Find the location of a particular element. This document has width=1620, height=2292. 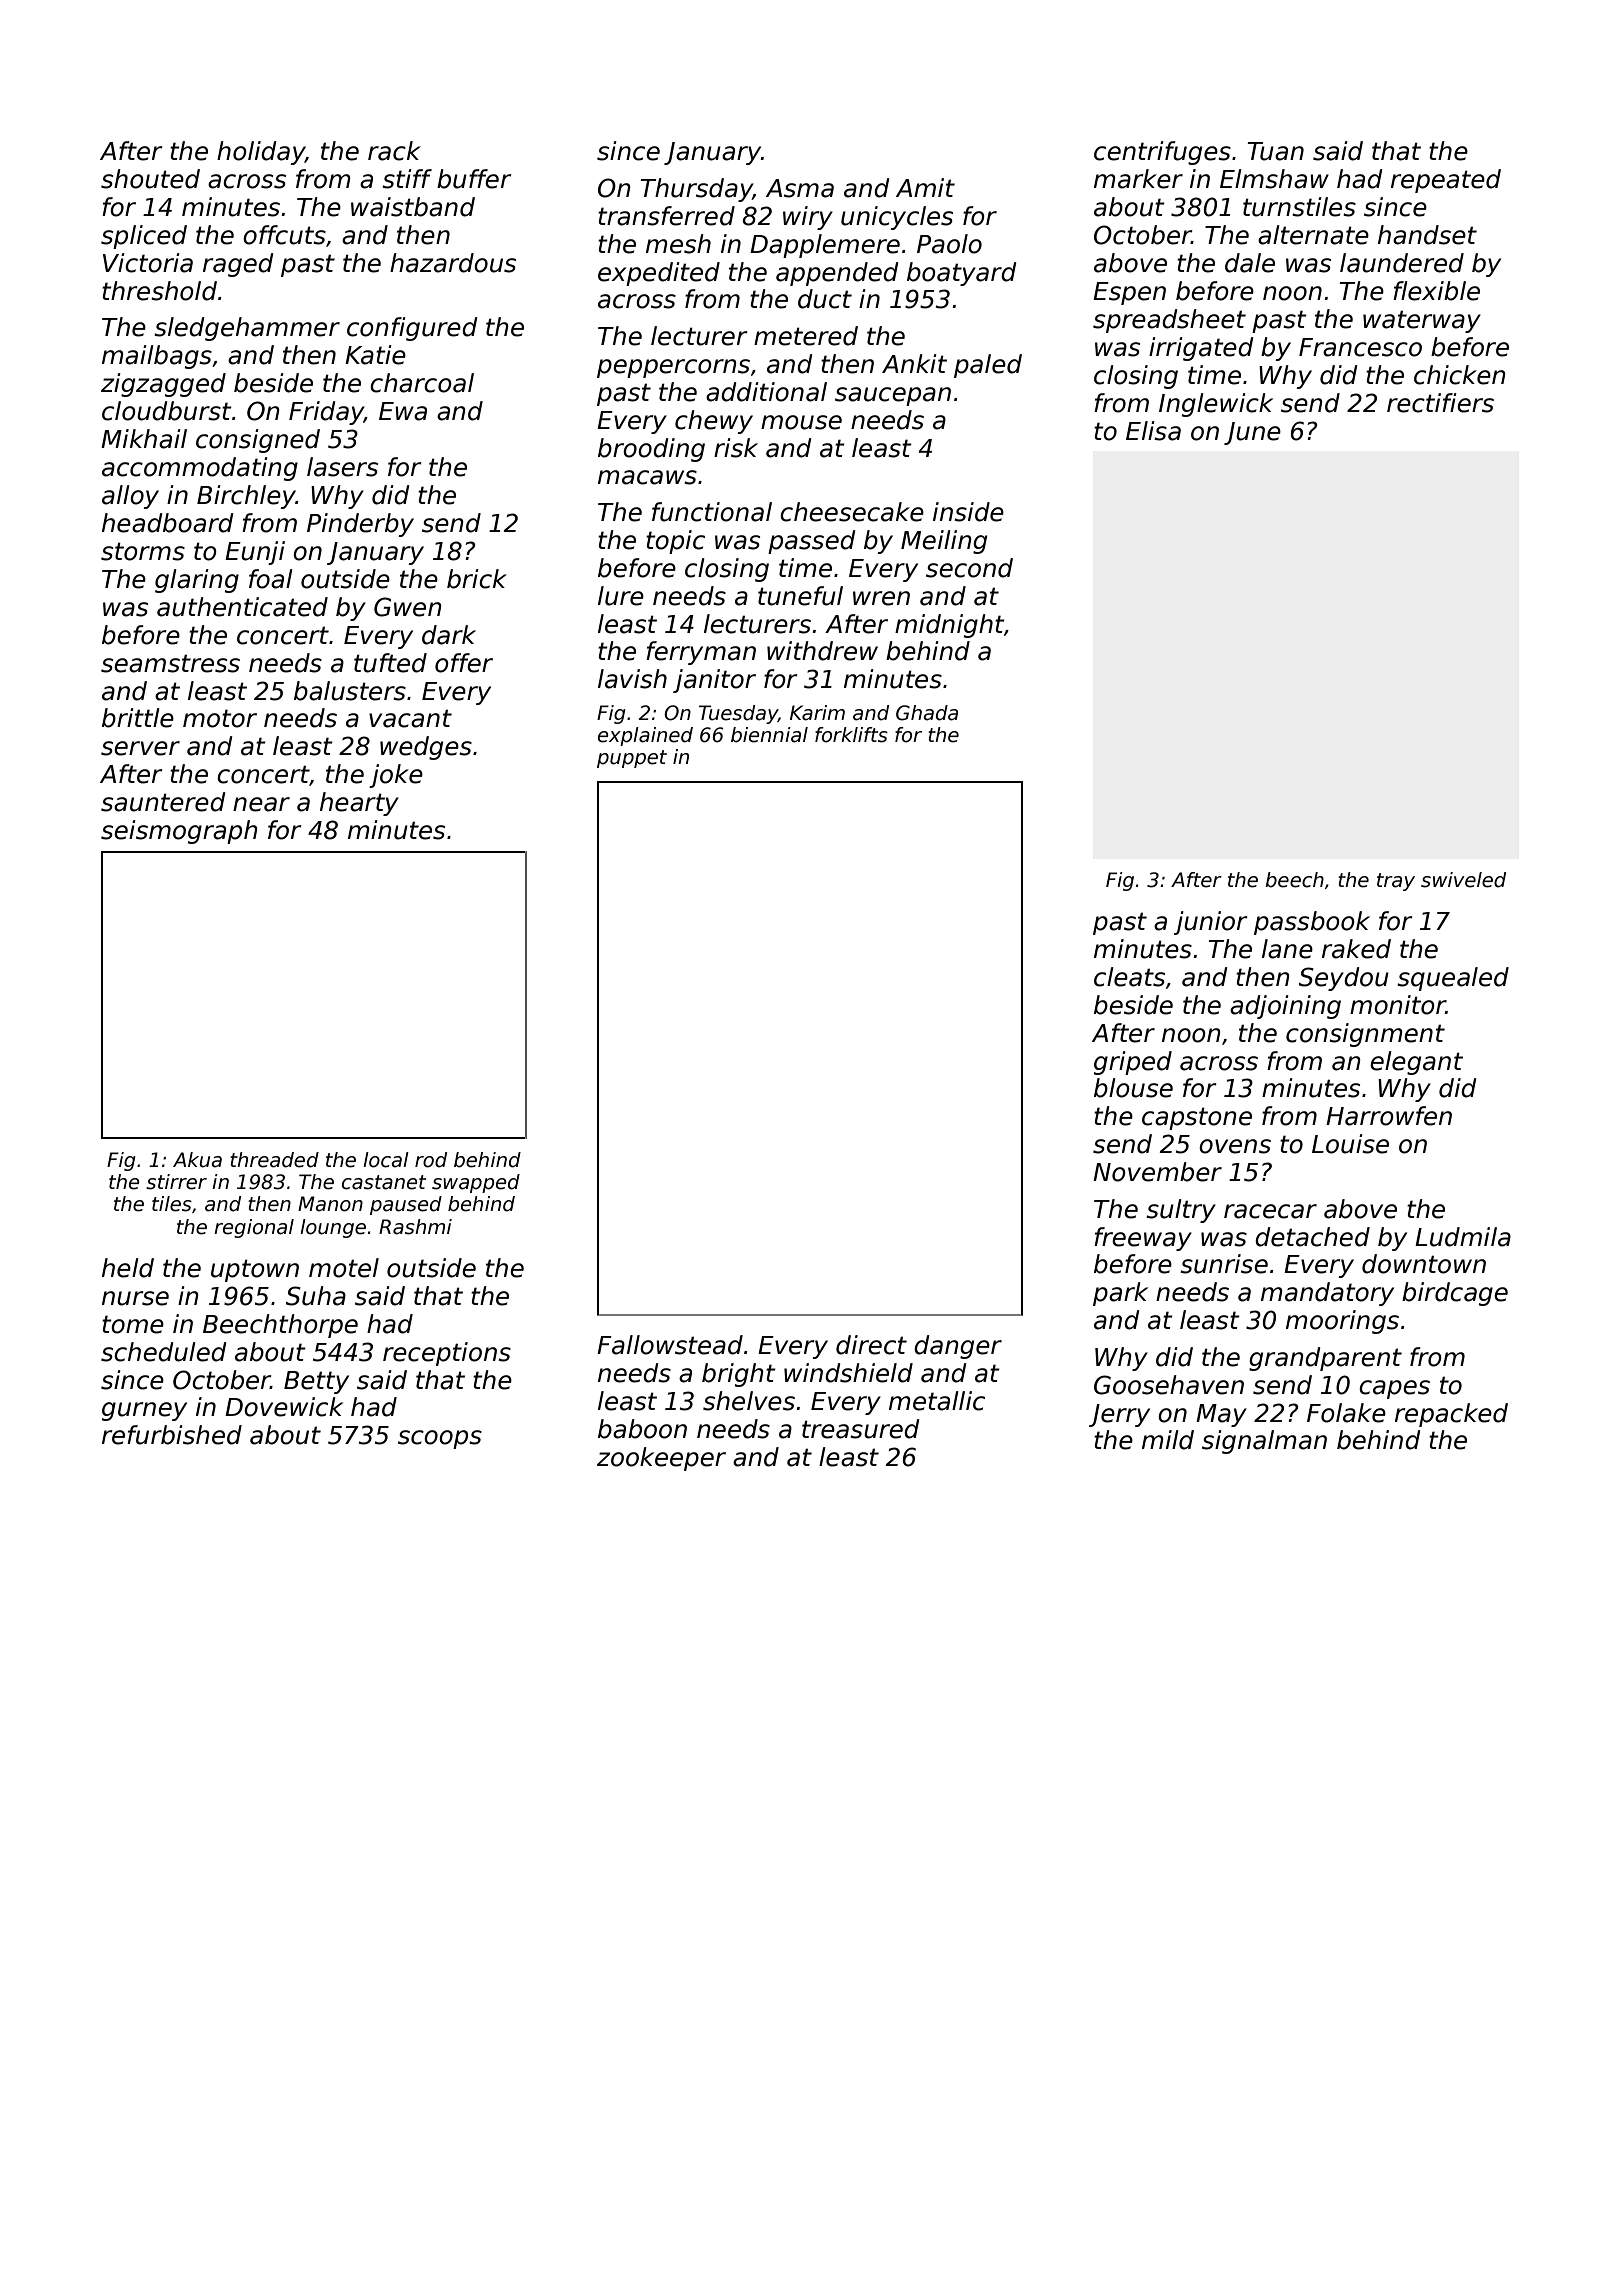

Thursday is located at coordinates (696, 190).
